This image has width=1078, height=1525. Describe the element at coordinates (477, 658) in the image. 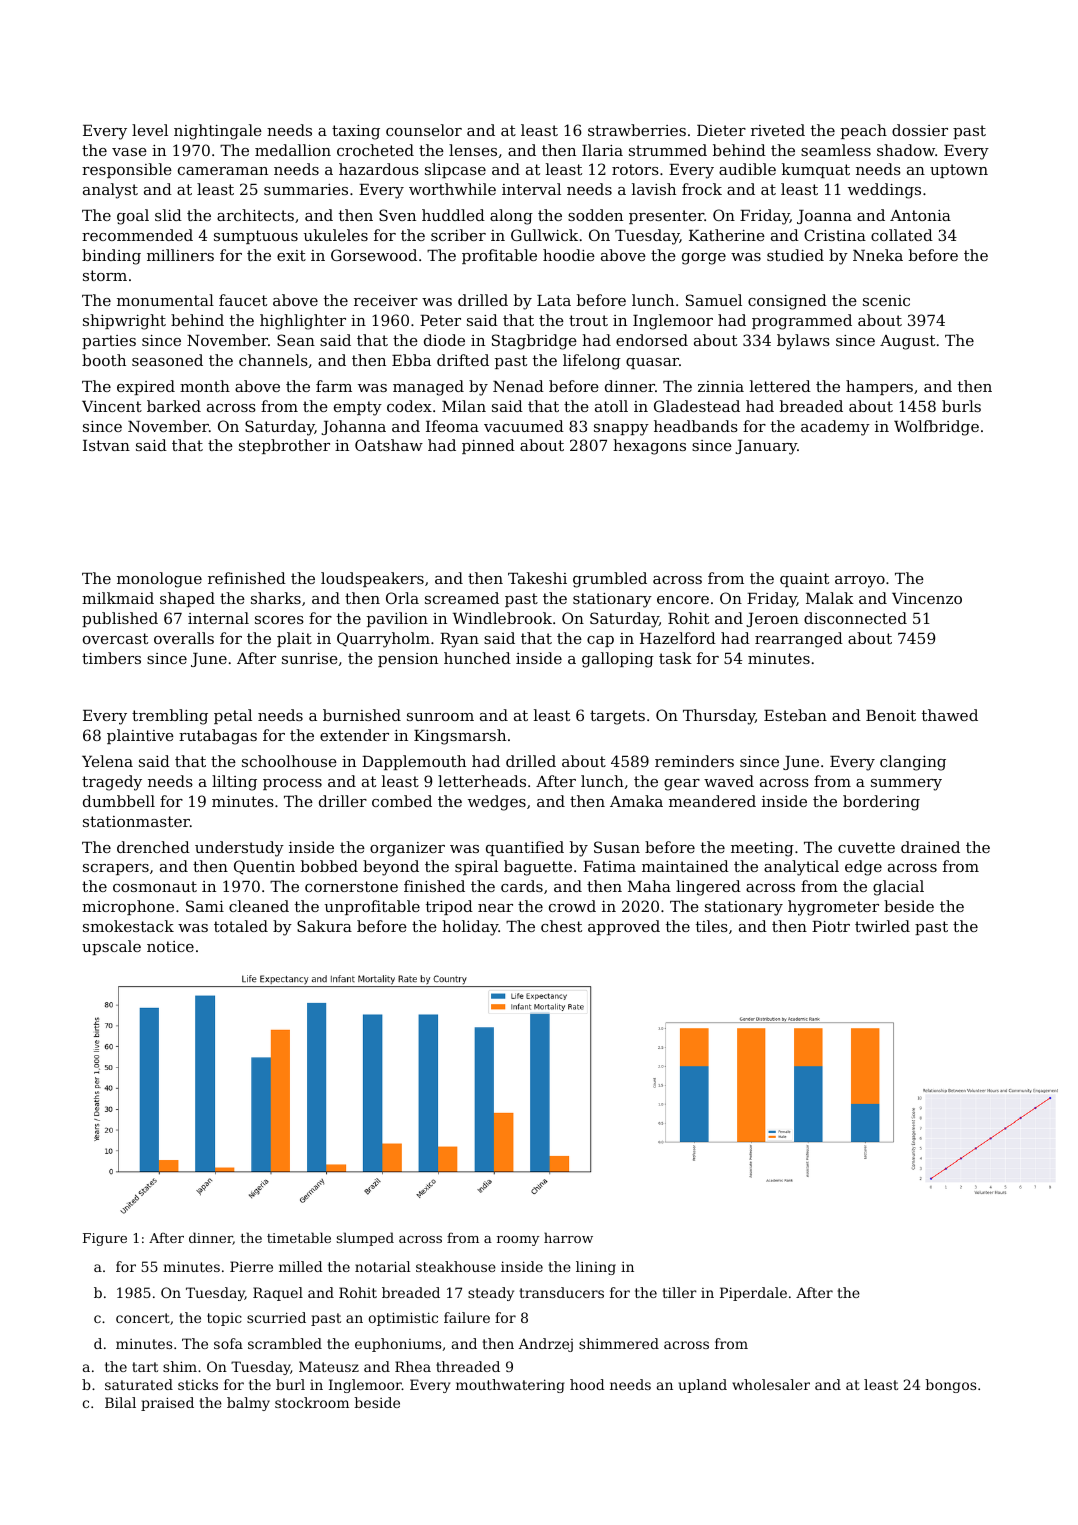

I see `hunched` at that location.
